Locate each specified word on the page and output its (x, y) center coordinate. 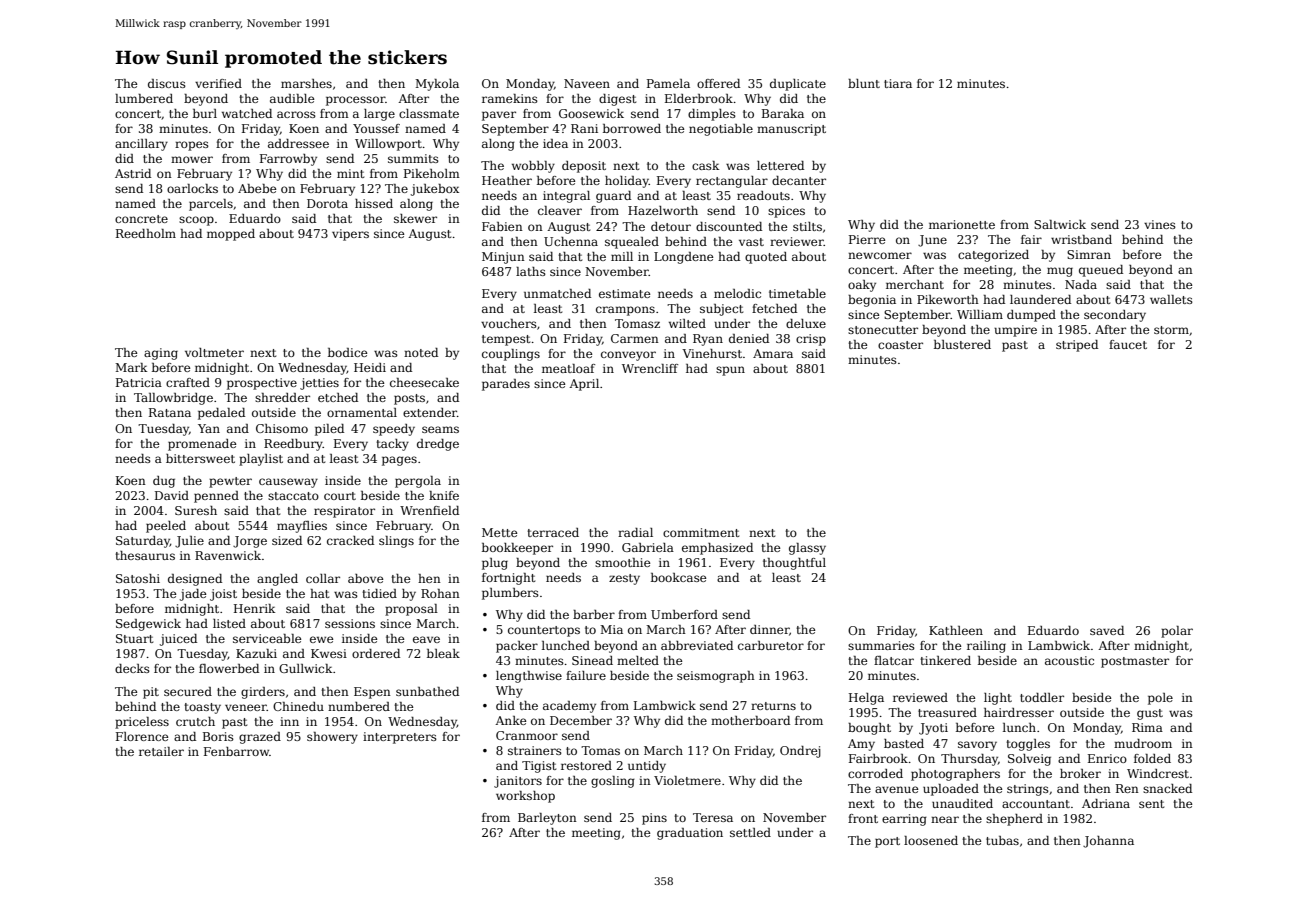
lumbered (144, 98)
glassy (807, 549)
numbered (359, 706)
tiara (898, 83)
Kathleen (956, 630)
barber (594, 614)
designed (195, 580)
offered (718, 83)
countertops (544, 631)
